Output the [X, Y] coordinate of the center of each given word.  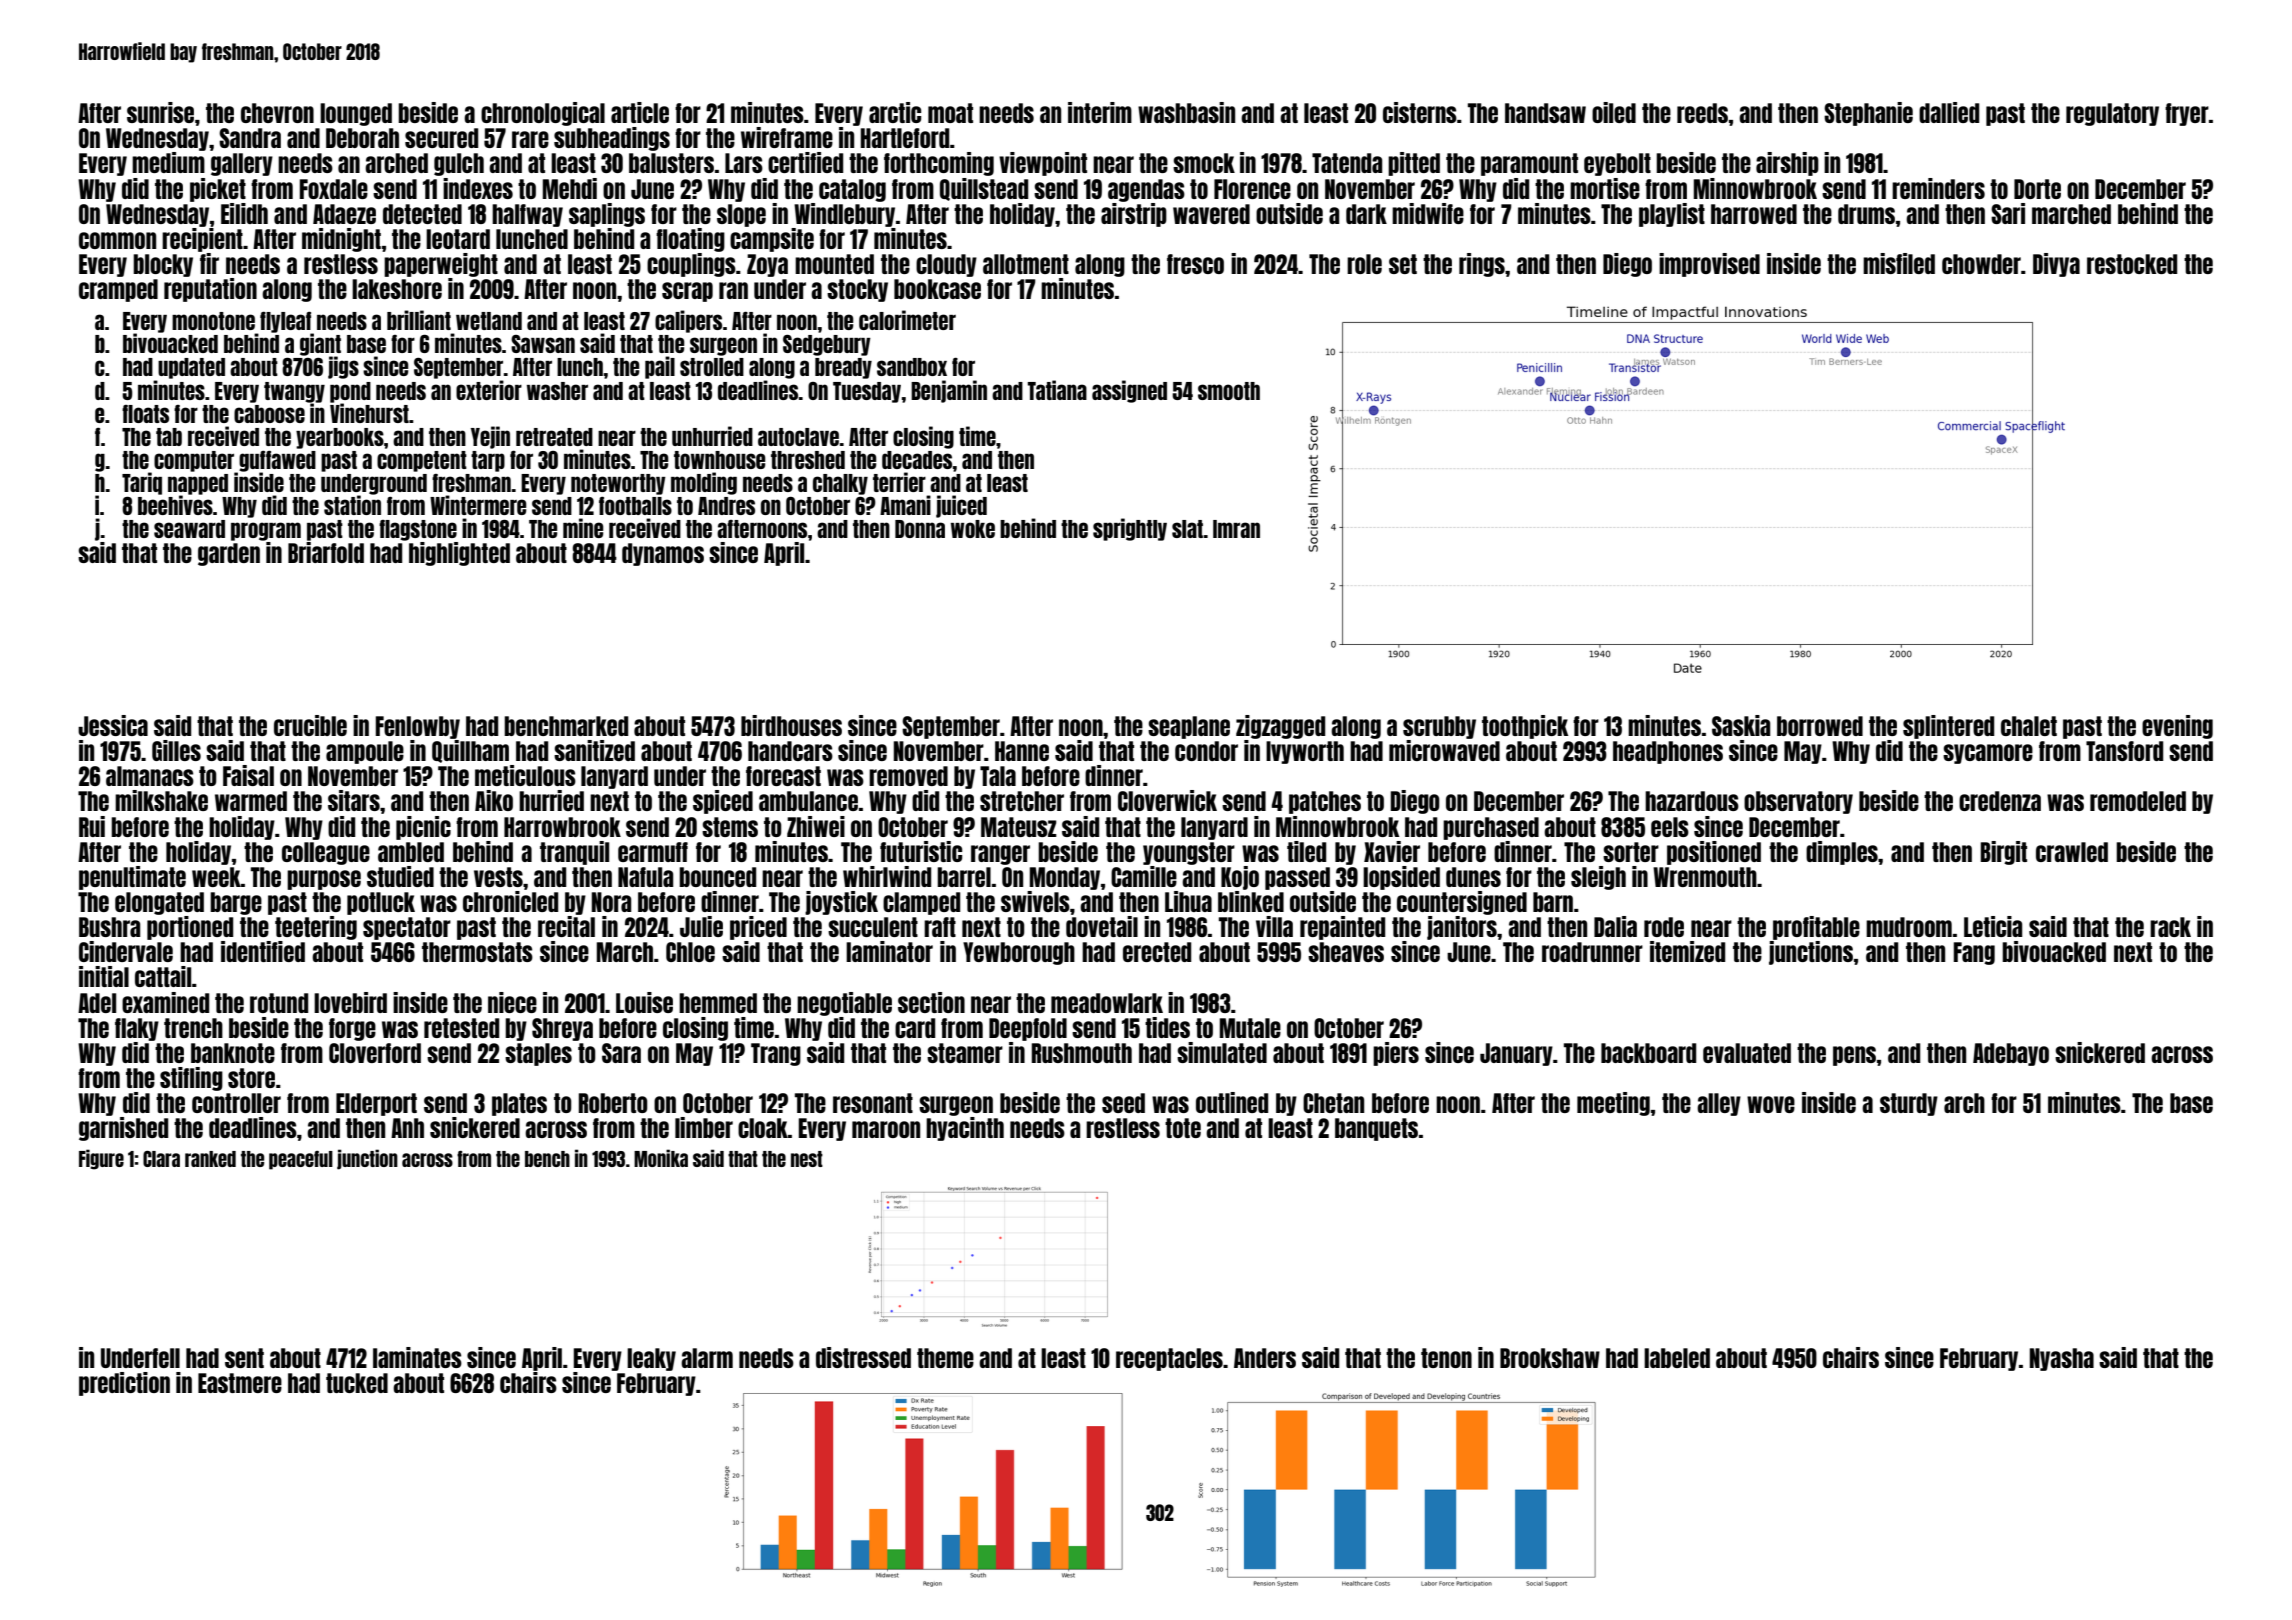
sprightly [1130, 529]
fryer [2187, 114]
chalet [2029, 726]
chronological [543, 114]
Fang [1974, 953]
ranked [210, 1159]
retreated [554, 437]
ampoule [365, 752]
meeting [1613, 1104]
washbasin [1186, 112]
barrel [964, 877]
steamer [965, 1053]
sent [244, 1358]
